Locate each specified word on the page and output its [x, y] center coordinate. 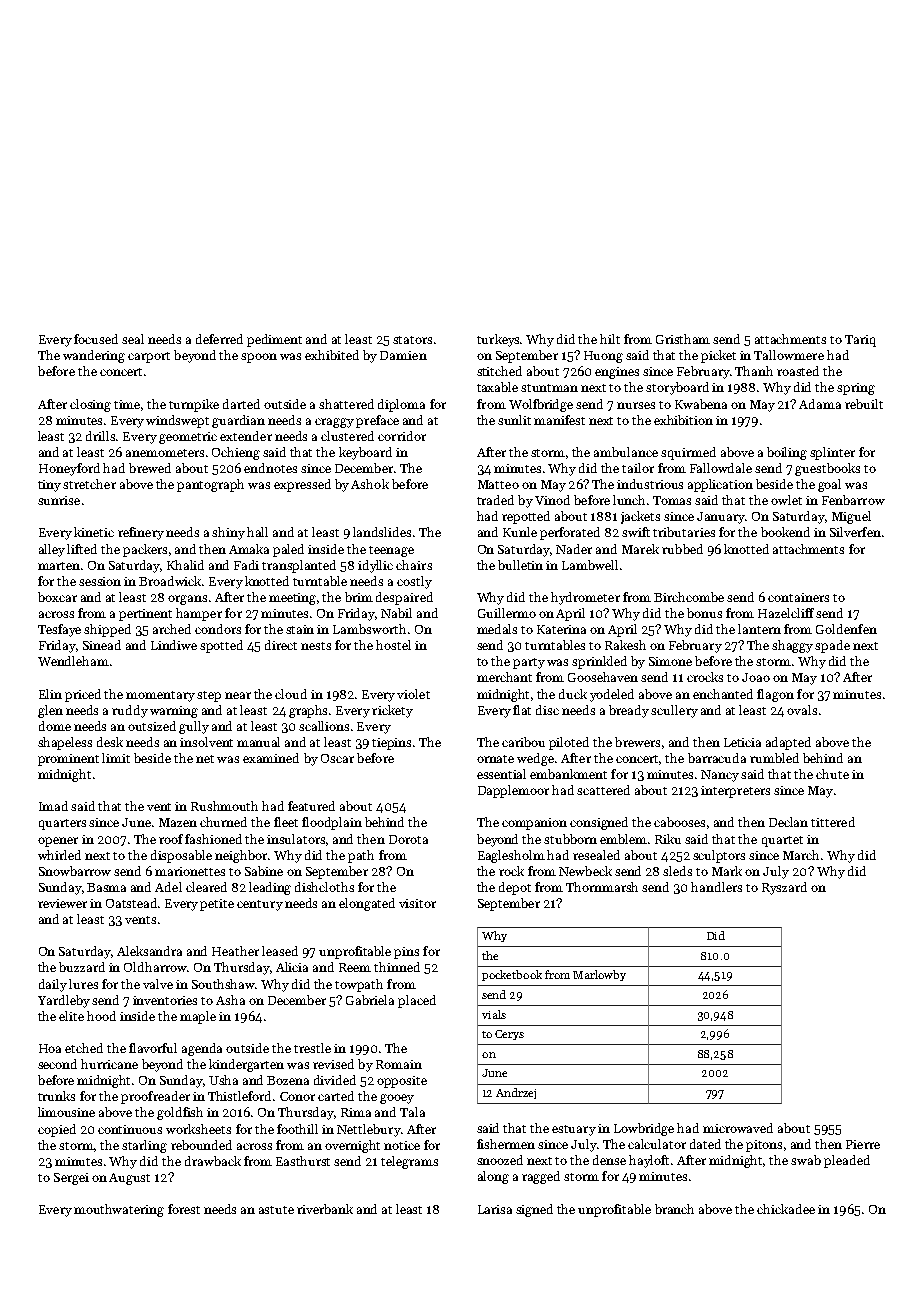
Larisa [495, 1209]
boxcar [57, 597]
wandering [94, 356]
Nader [574, 549]
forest [184, 1209]
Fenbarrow [853, 500]
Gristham [683, 339]
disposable [181, 856]
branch [674, 1209]
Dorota [408, 839]
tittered [833, 822]
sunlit [514, 420]
